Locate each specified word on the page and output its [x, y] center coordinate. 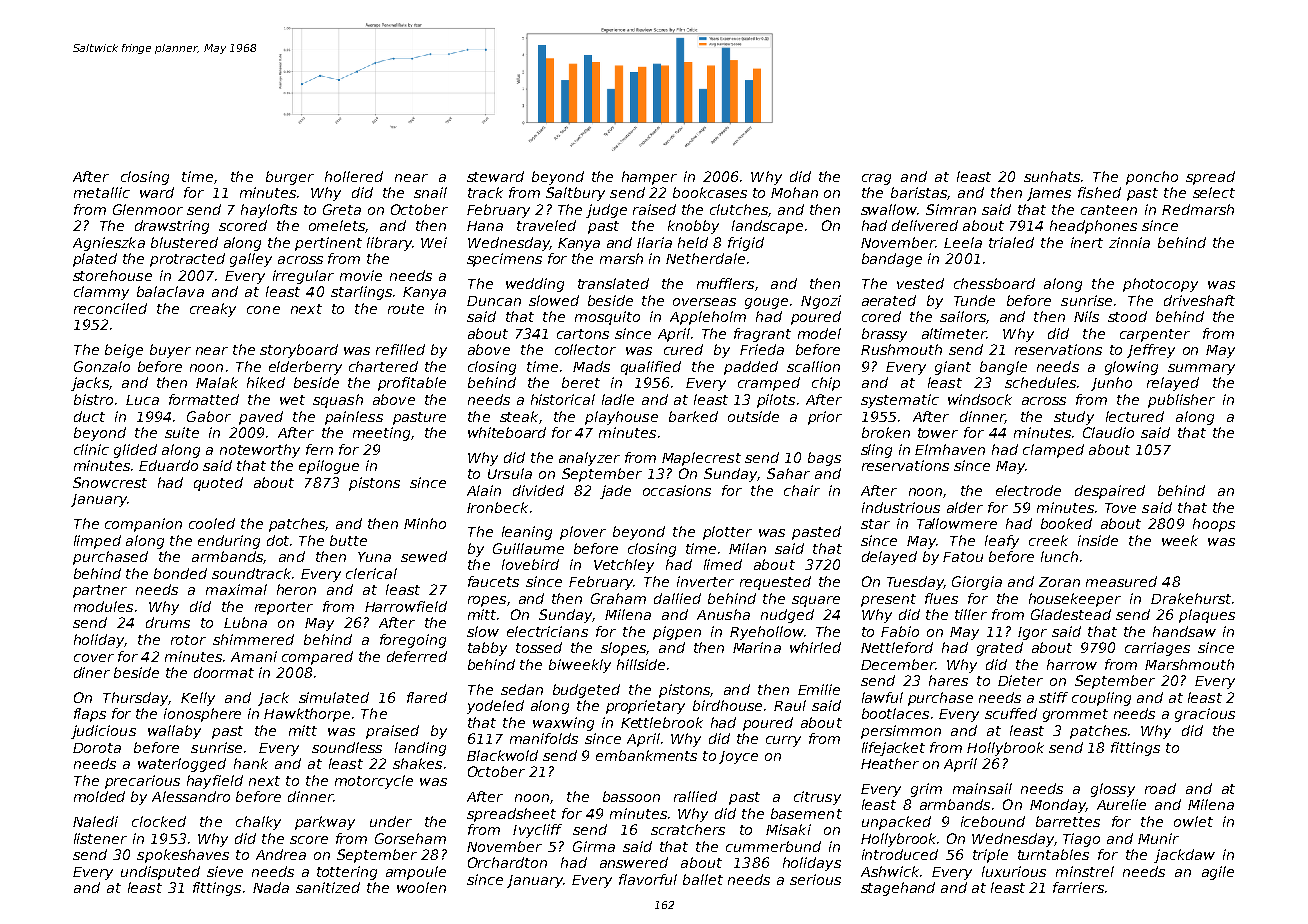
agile [1218, 873]
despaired [1110, 492]
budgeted [586, 691]
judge [606, 211]
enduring [229, 542]
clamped [1053, 451]
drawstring [172, 227]
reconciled [110, 308]
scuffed [1011, 713]
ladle [618, 399]
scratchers [688, 829]
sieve [225, 871]
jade [615, 492]
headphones [1093, 227]
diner [92, 672]
